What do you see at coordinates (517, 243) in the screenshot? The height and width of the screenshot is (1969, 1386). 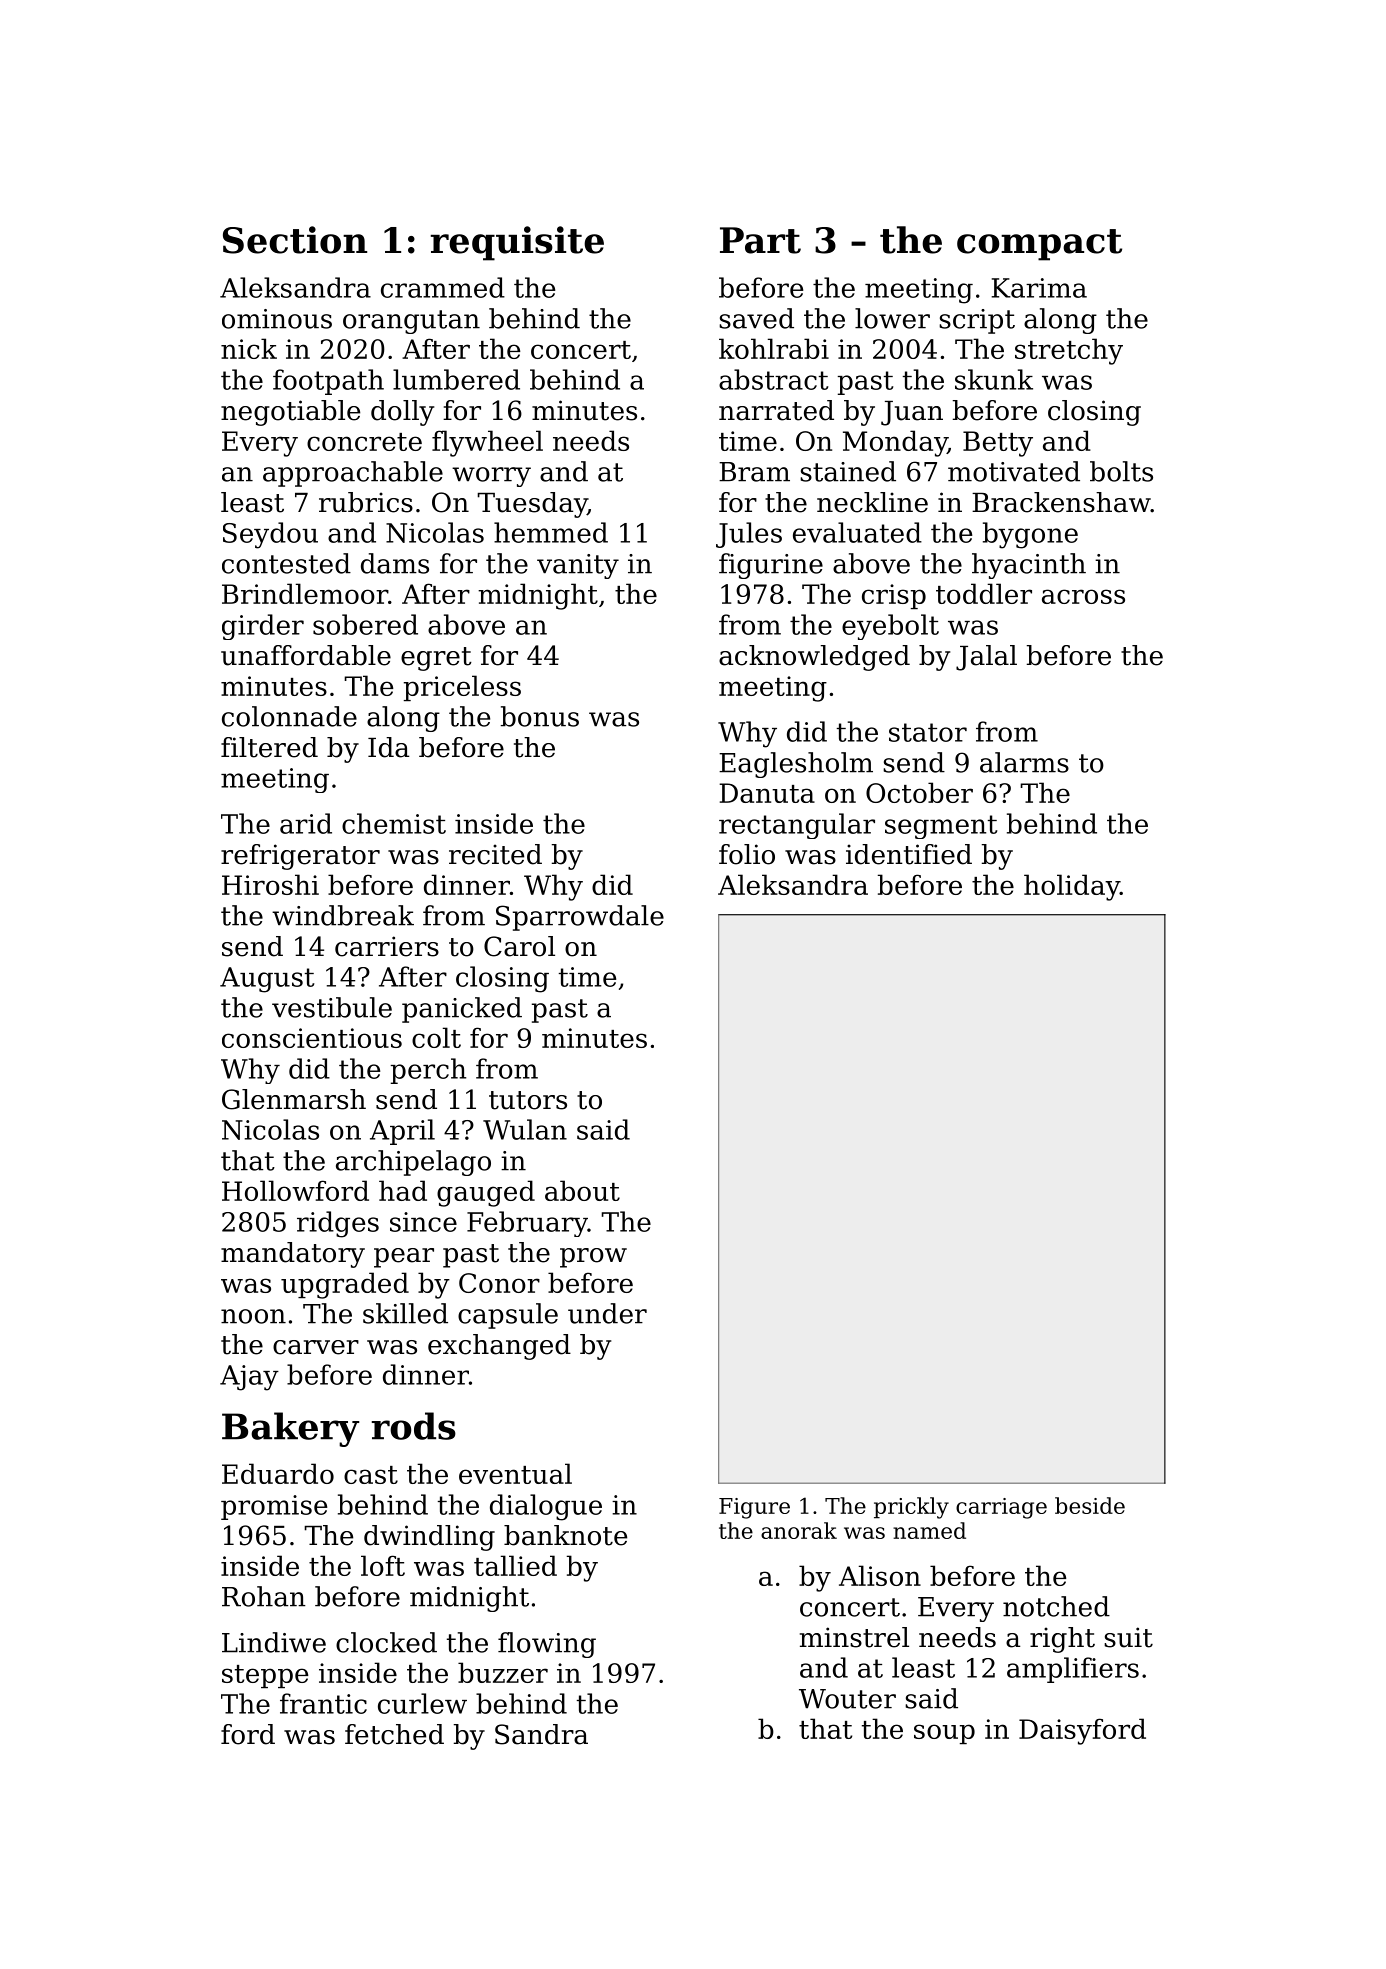 I see `requisite` at bounding box center [517, 243].
